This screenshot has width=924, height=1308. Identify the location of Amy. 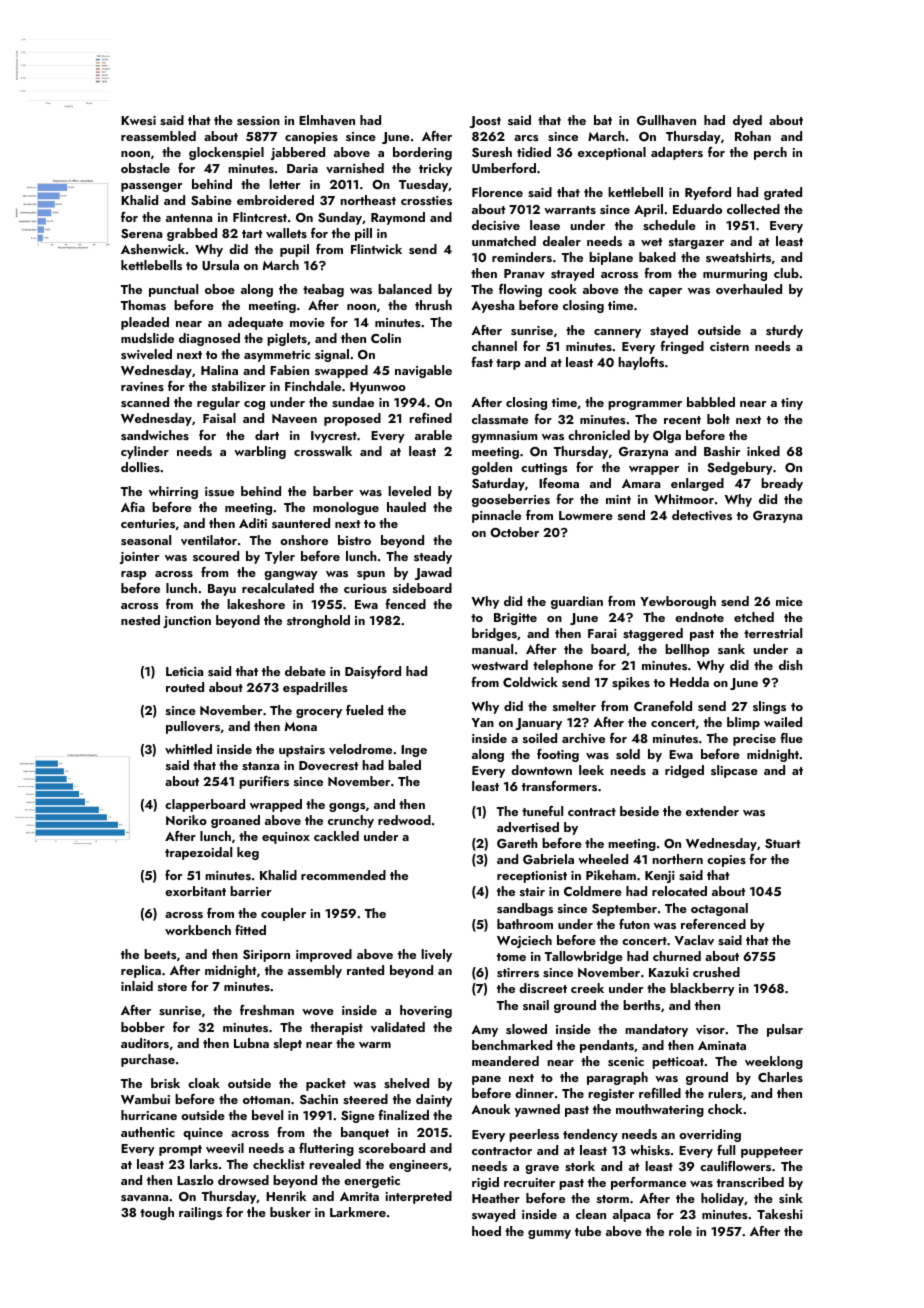
(484, 1031).
